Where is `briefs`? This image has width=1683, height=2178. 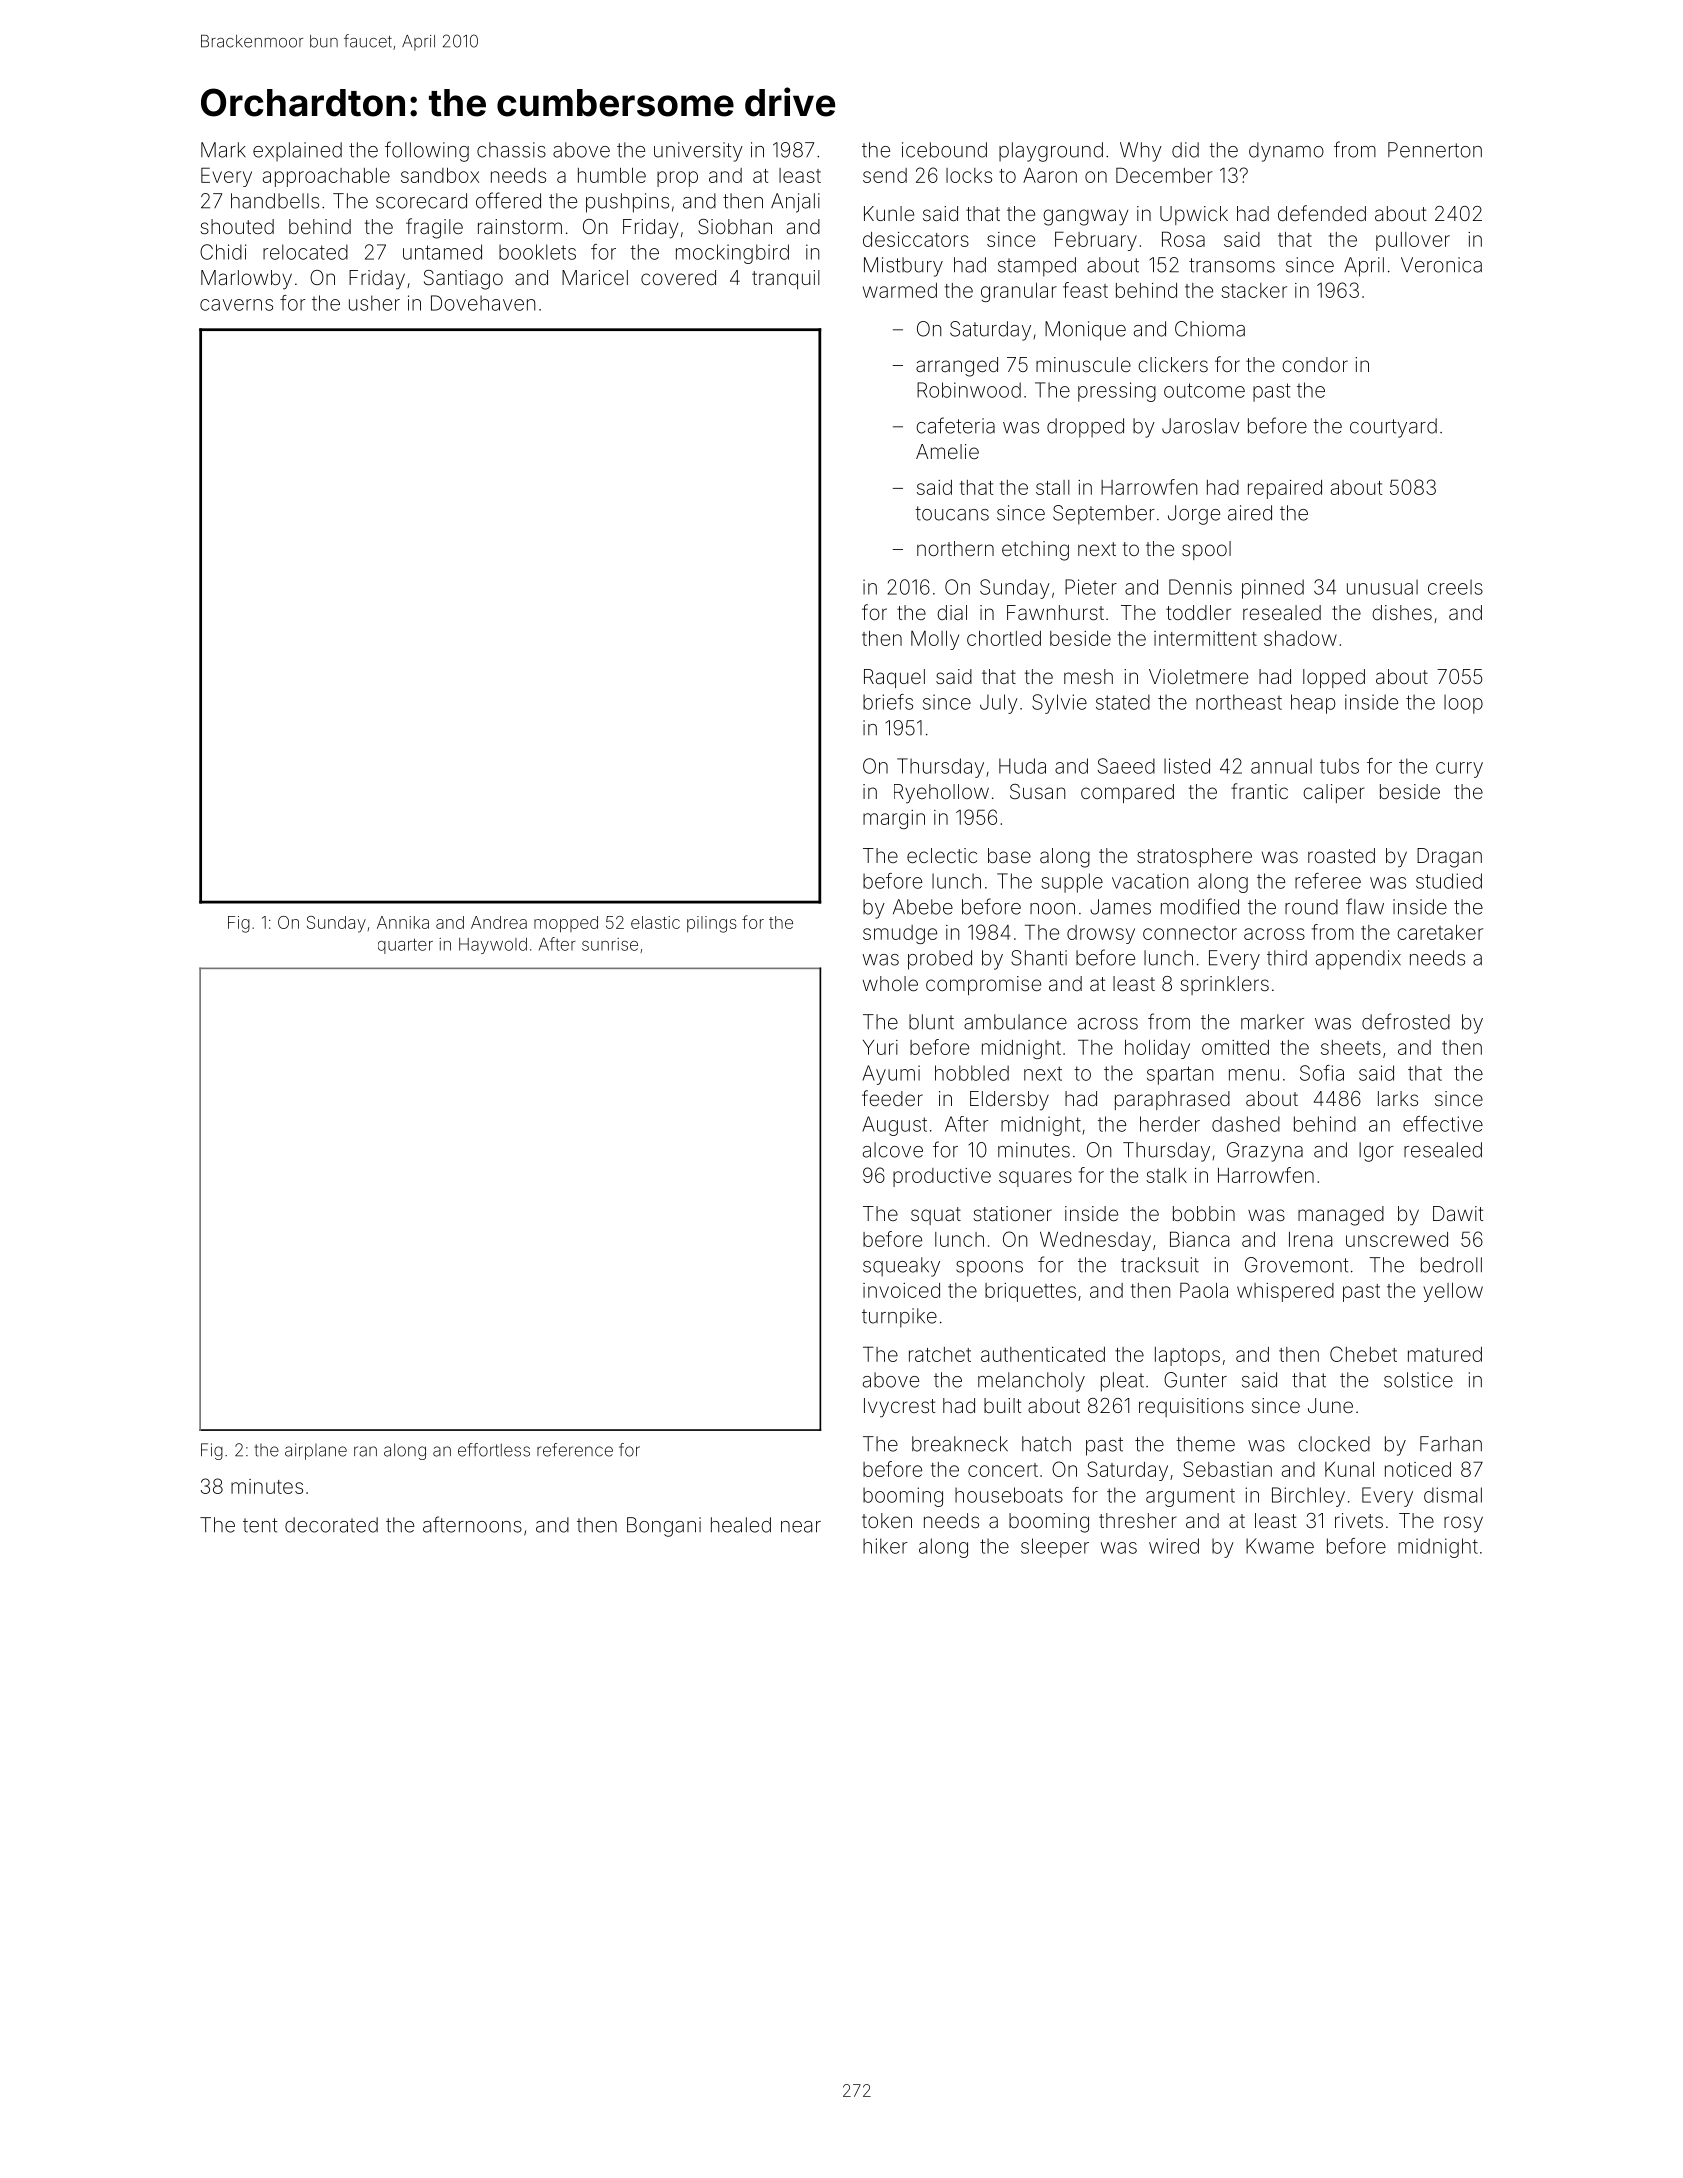 briefs is located at coordinates (888, 702).
